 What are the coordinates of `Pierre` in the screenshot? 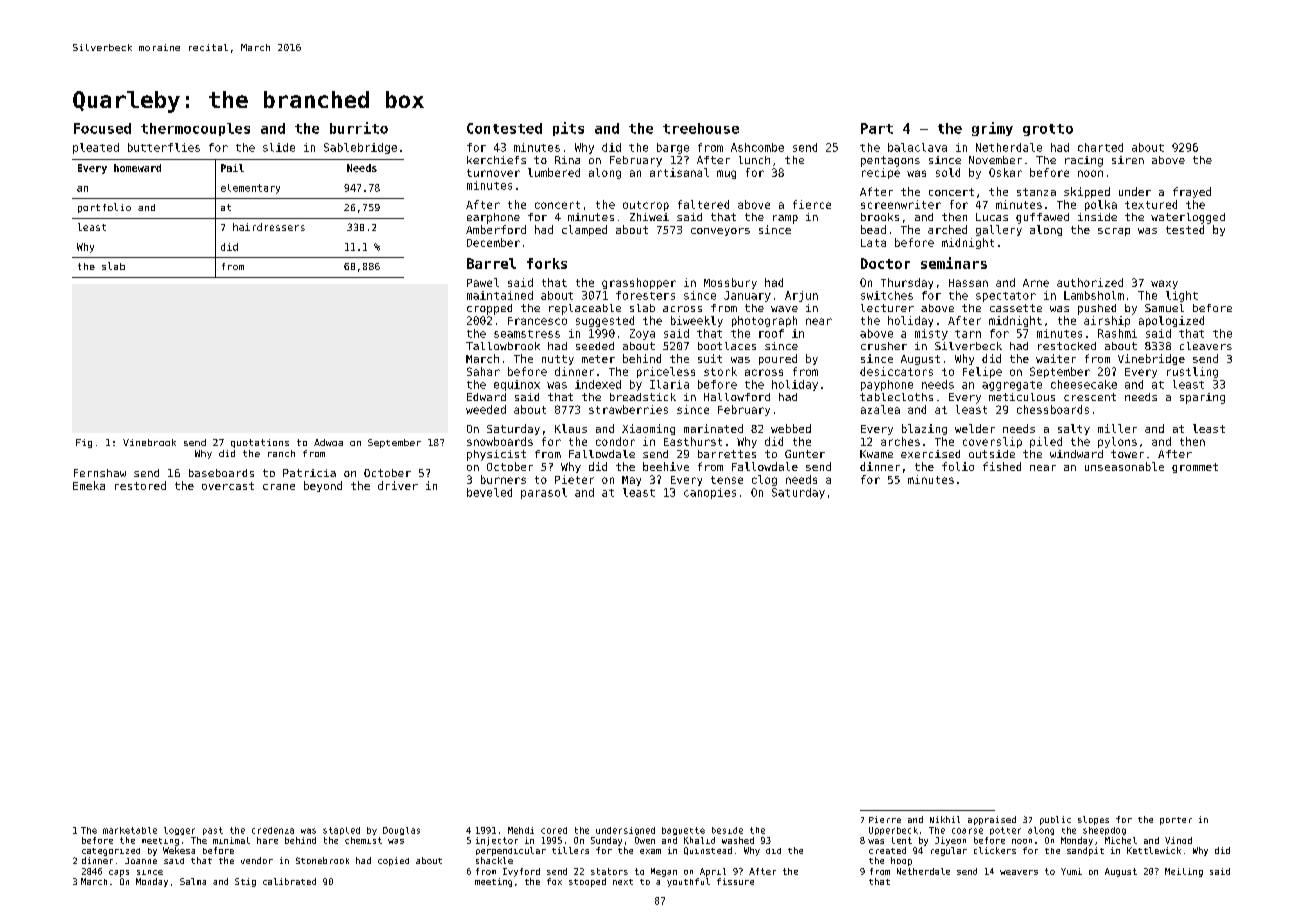 It's located at (885, 819).
